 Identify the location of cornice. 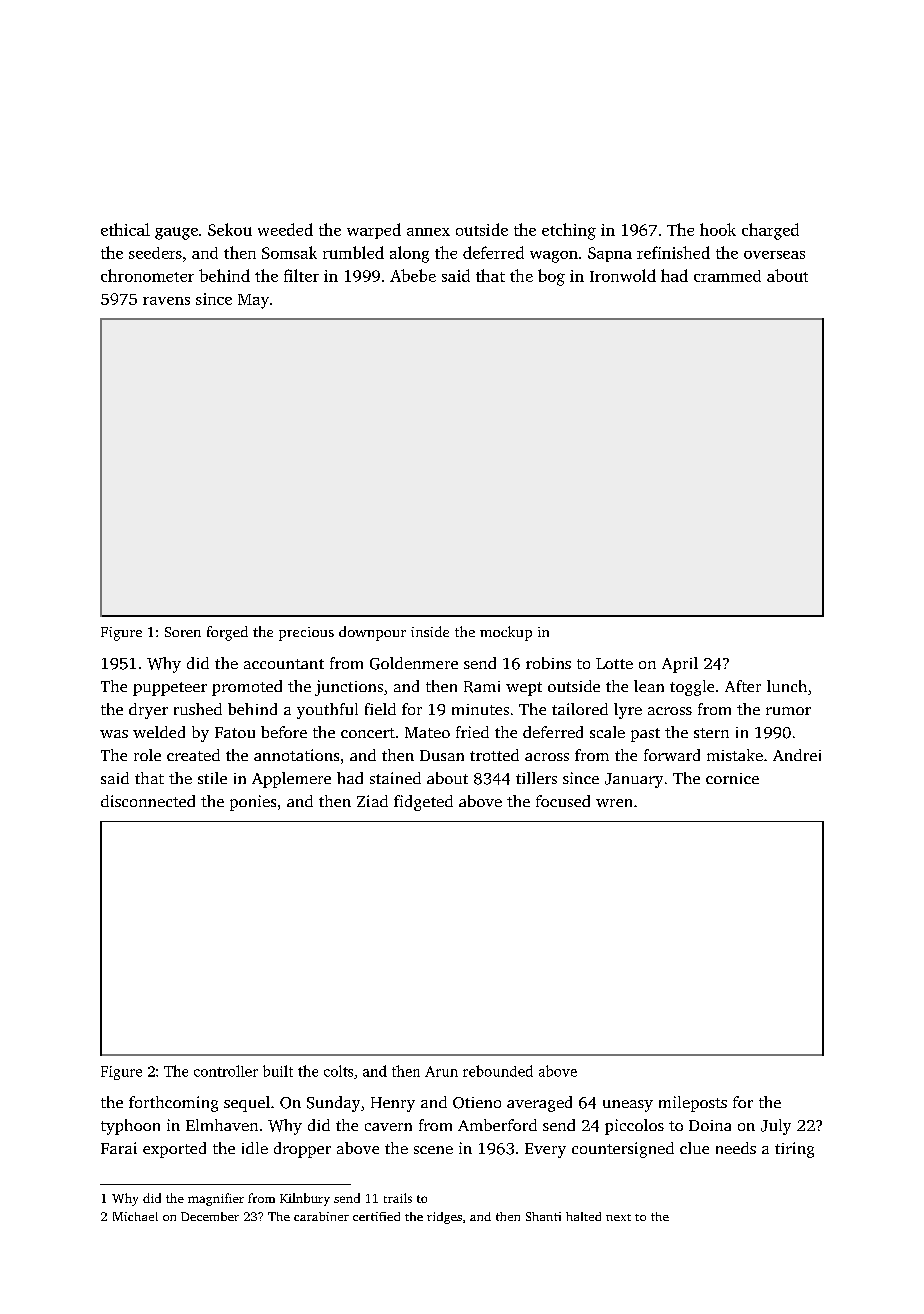
(732, 778).
